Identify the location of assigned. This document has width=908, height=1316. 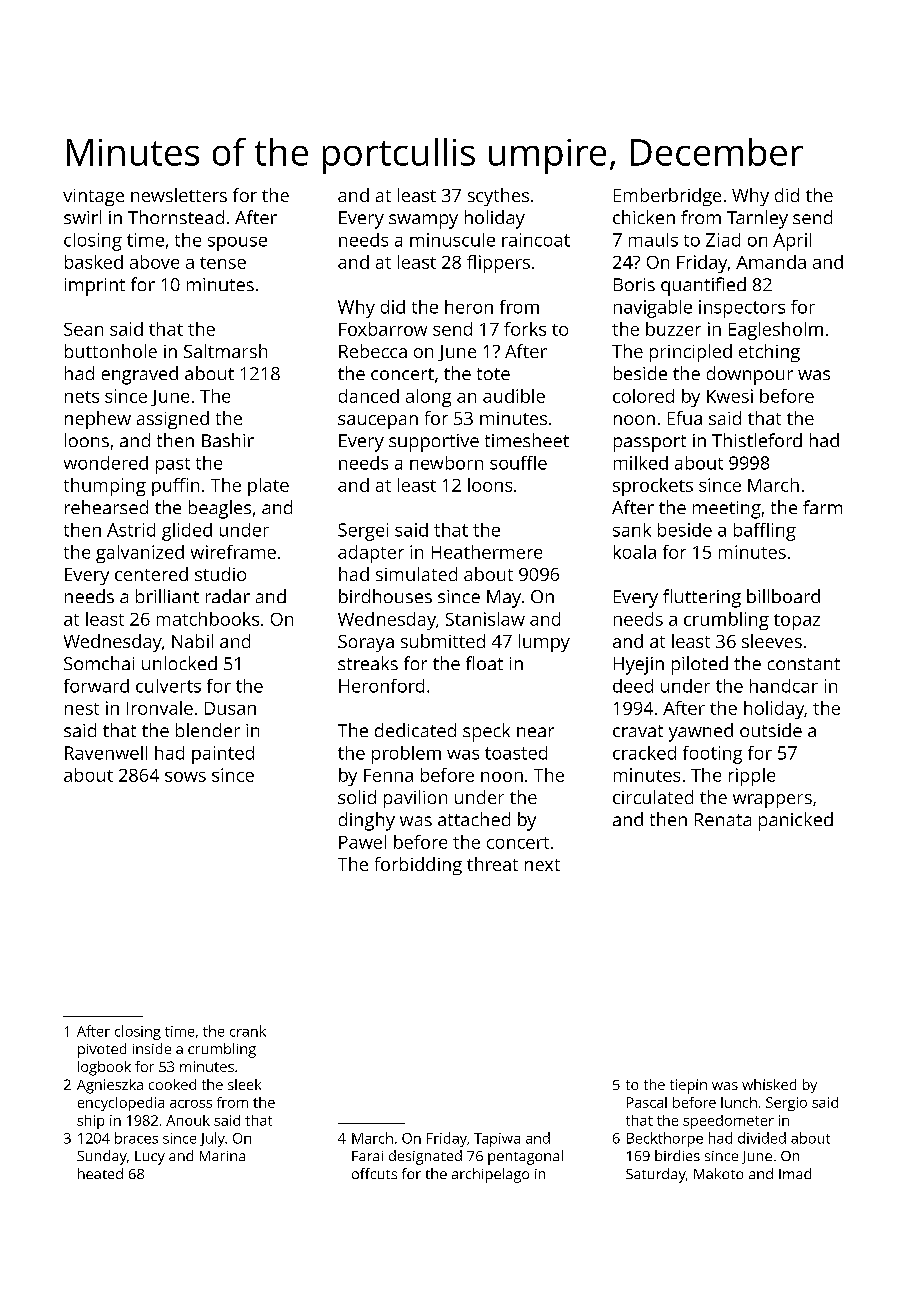
(173, 420).
